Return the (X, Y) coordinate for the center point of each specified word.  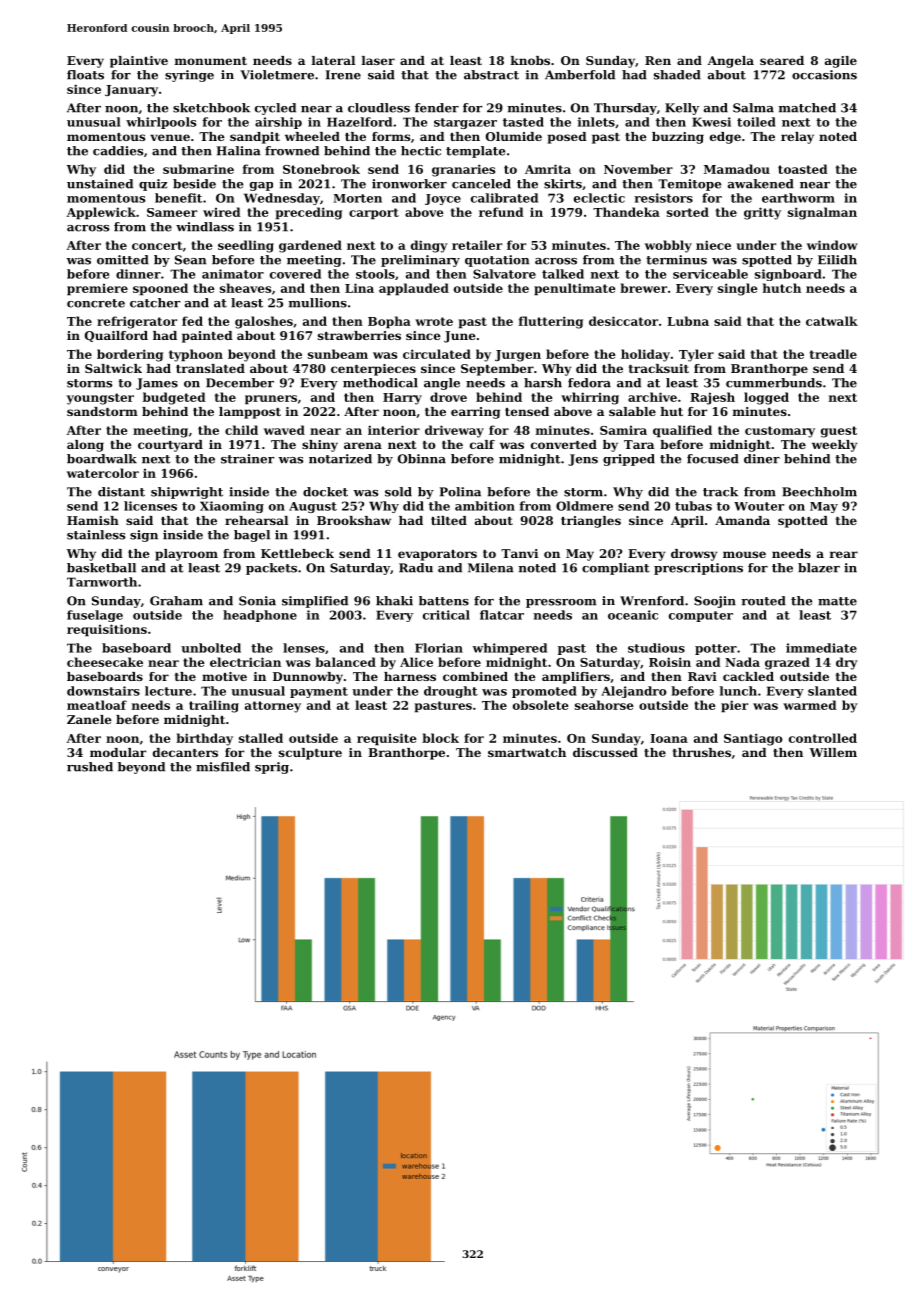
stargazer (465, 123)
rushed (90, 767)
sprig (272, 768)
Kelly (682, 109)
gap (261, 186)
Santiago (753, 739)
